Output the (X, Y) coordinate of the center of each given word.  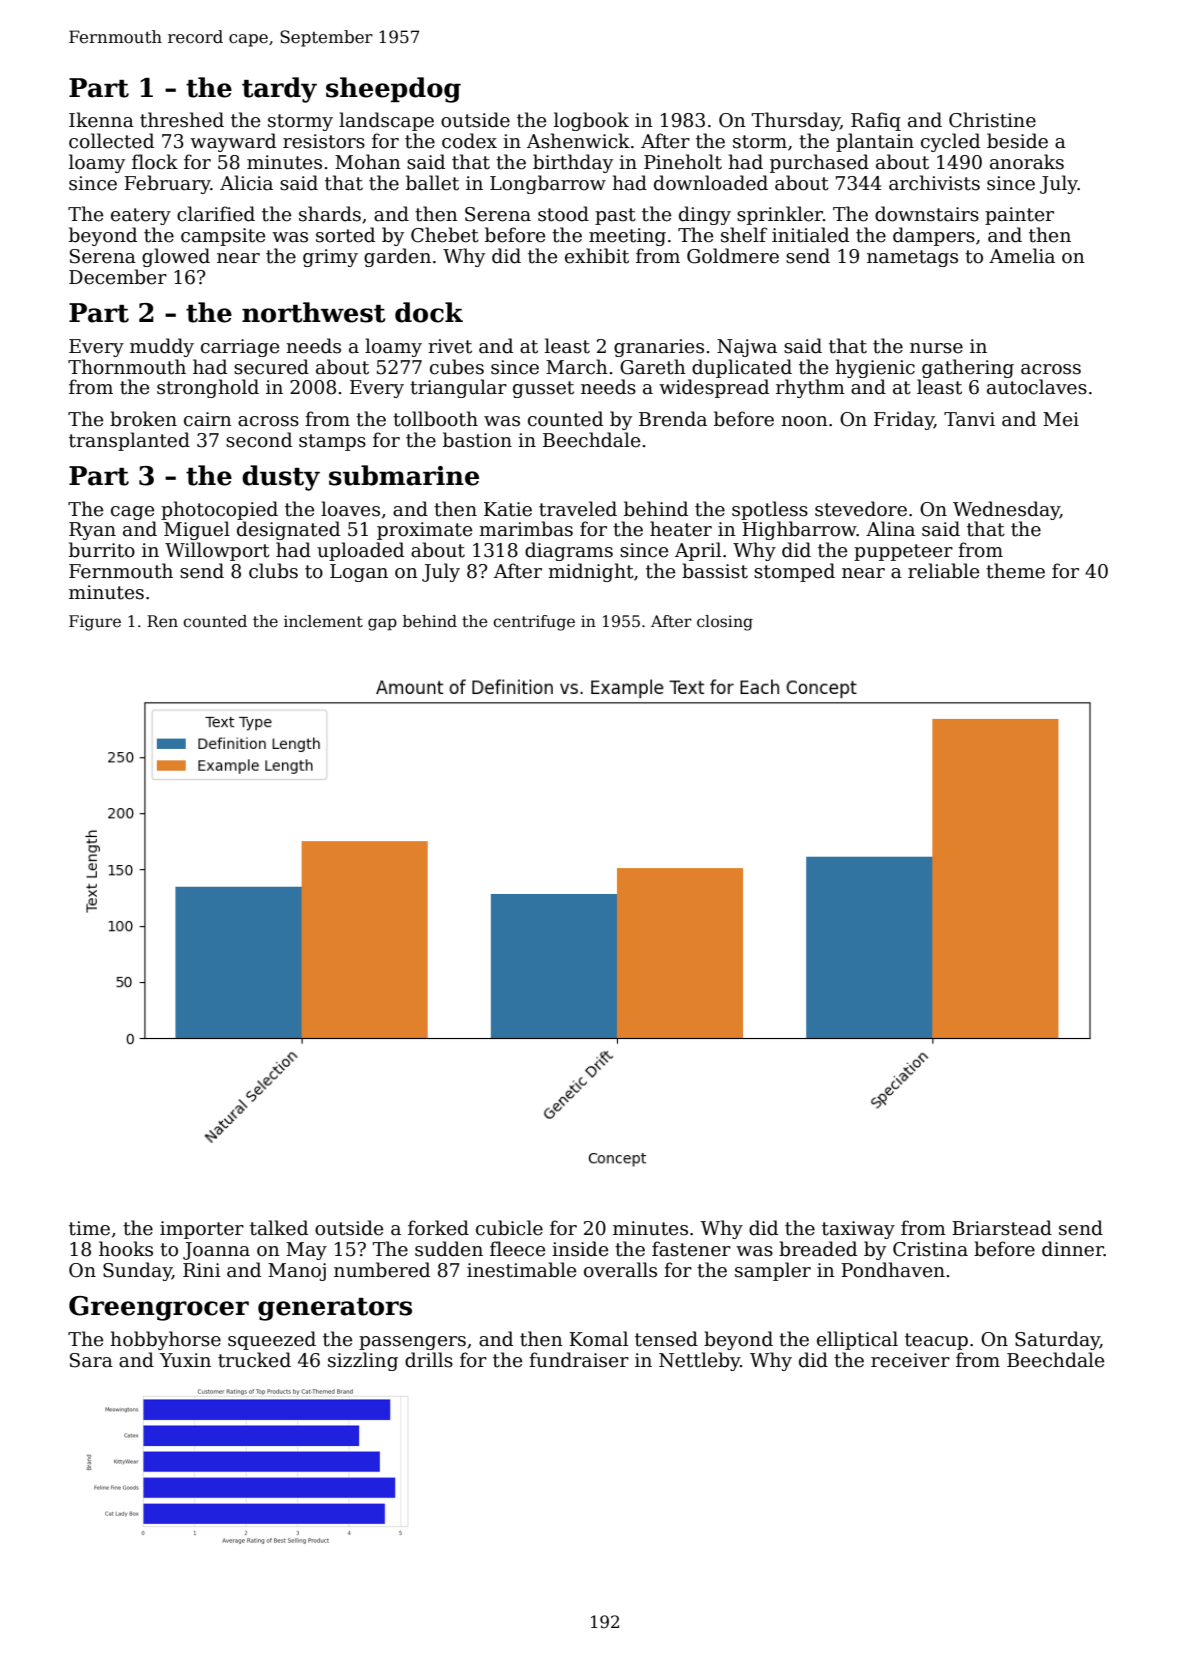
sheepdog (393, 90)
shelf (744, 235)
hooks (126, 1249)
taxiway (858, 1230)
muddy (162, 347)
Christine (992, 120)
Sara (91, 1360)
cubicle (509, 1228)
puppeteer (903, 552)
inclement (323, 621)
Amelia (1022, 256)
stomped (794, 572)
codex (469, 141)
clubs (273, 571)
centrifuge (534, 623)
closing (725, 623)
